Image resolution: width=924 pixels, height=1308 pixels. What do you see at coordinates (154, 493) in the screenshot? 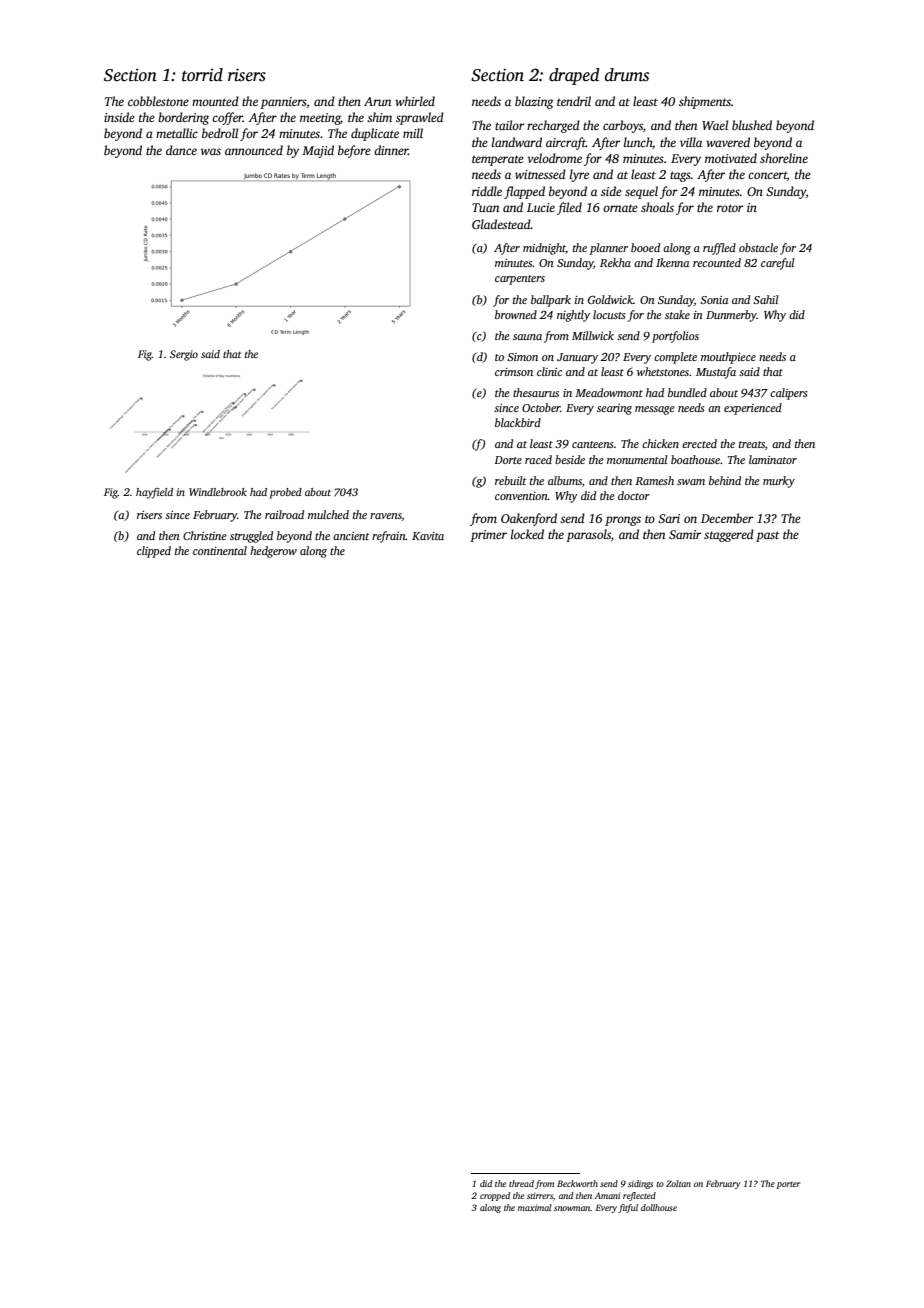
I see `hayfield` at bounding box center [154, 493].
